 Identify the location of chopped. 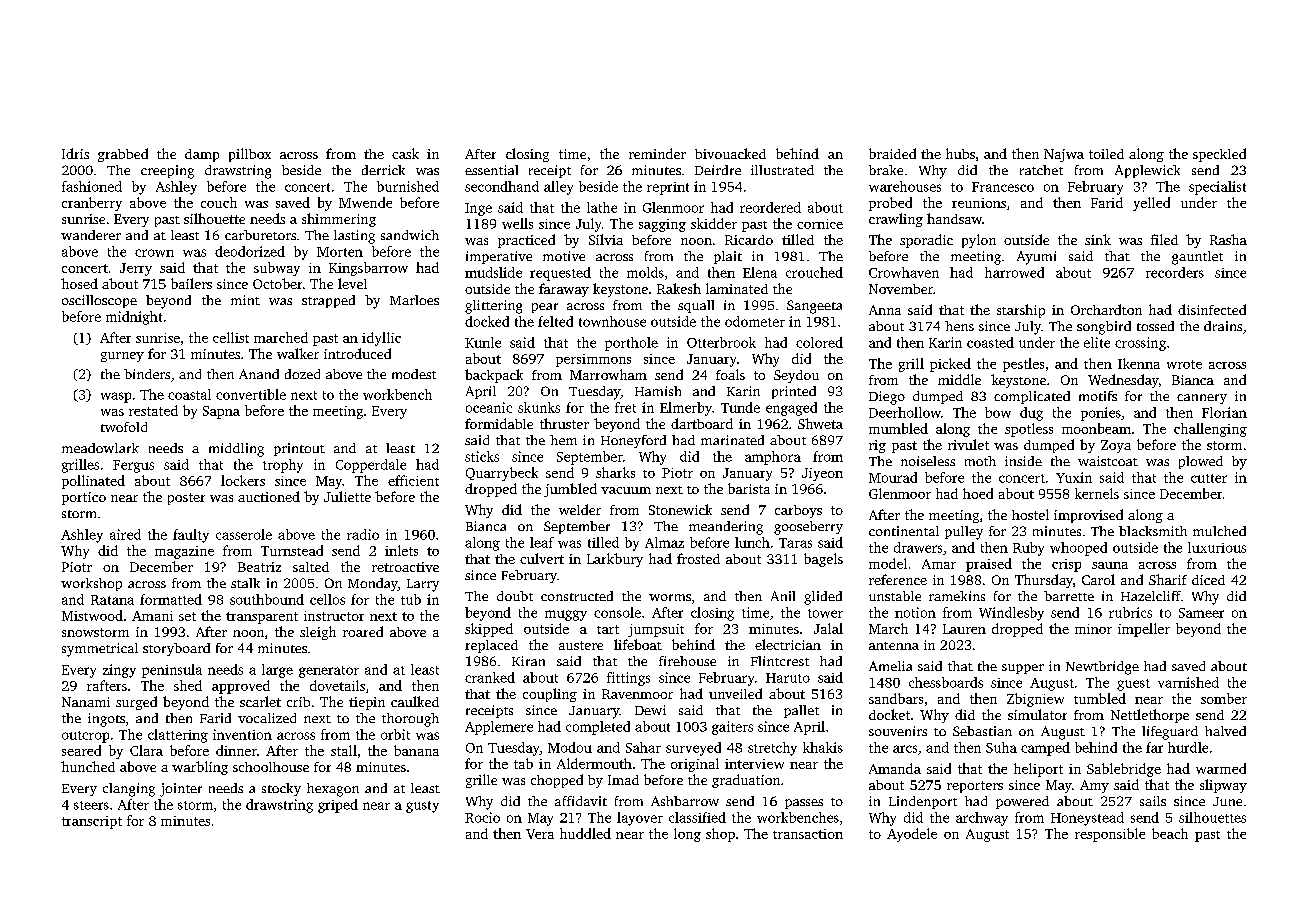
(557, 781).
